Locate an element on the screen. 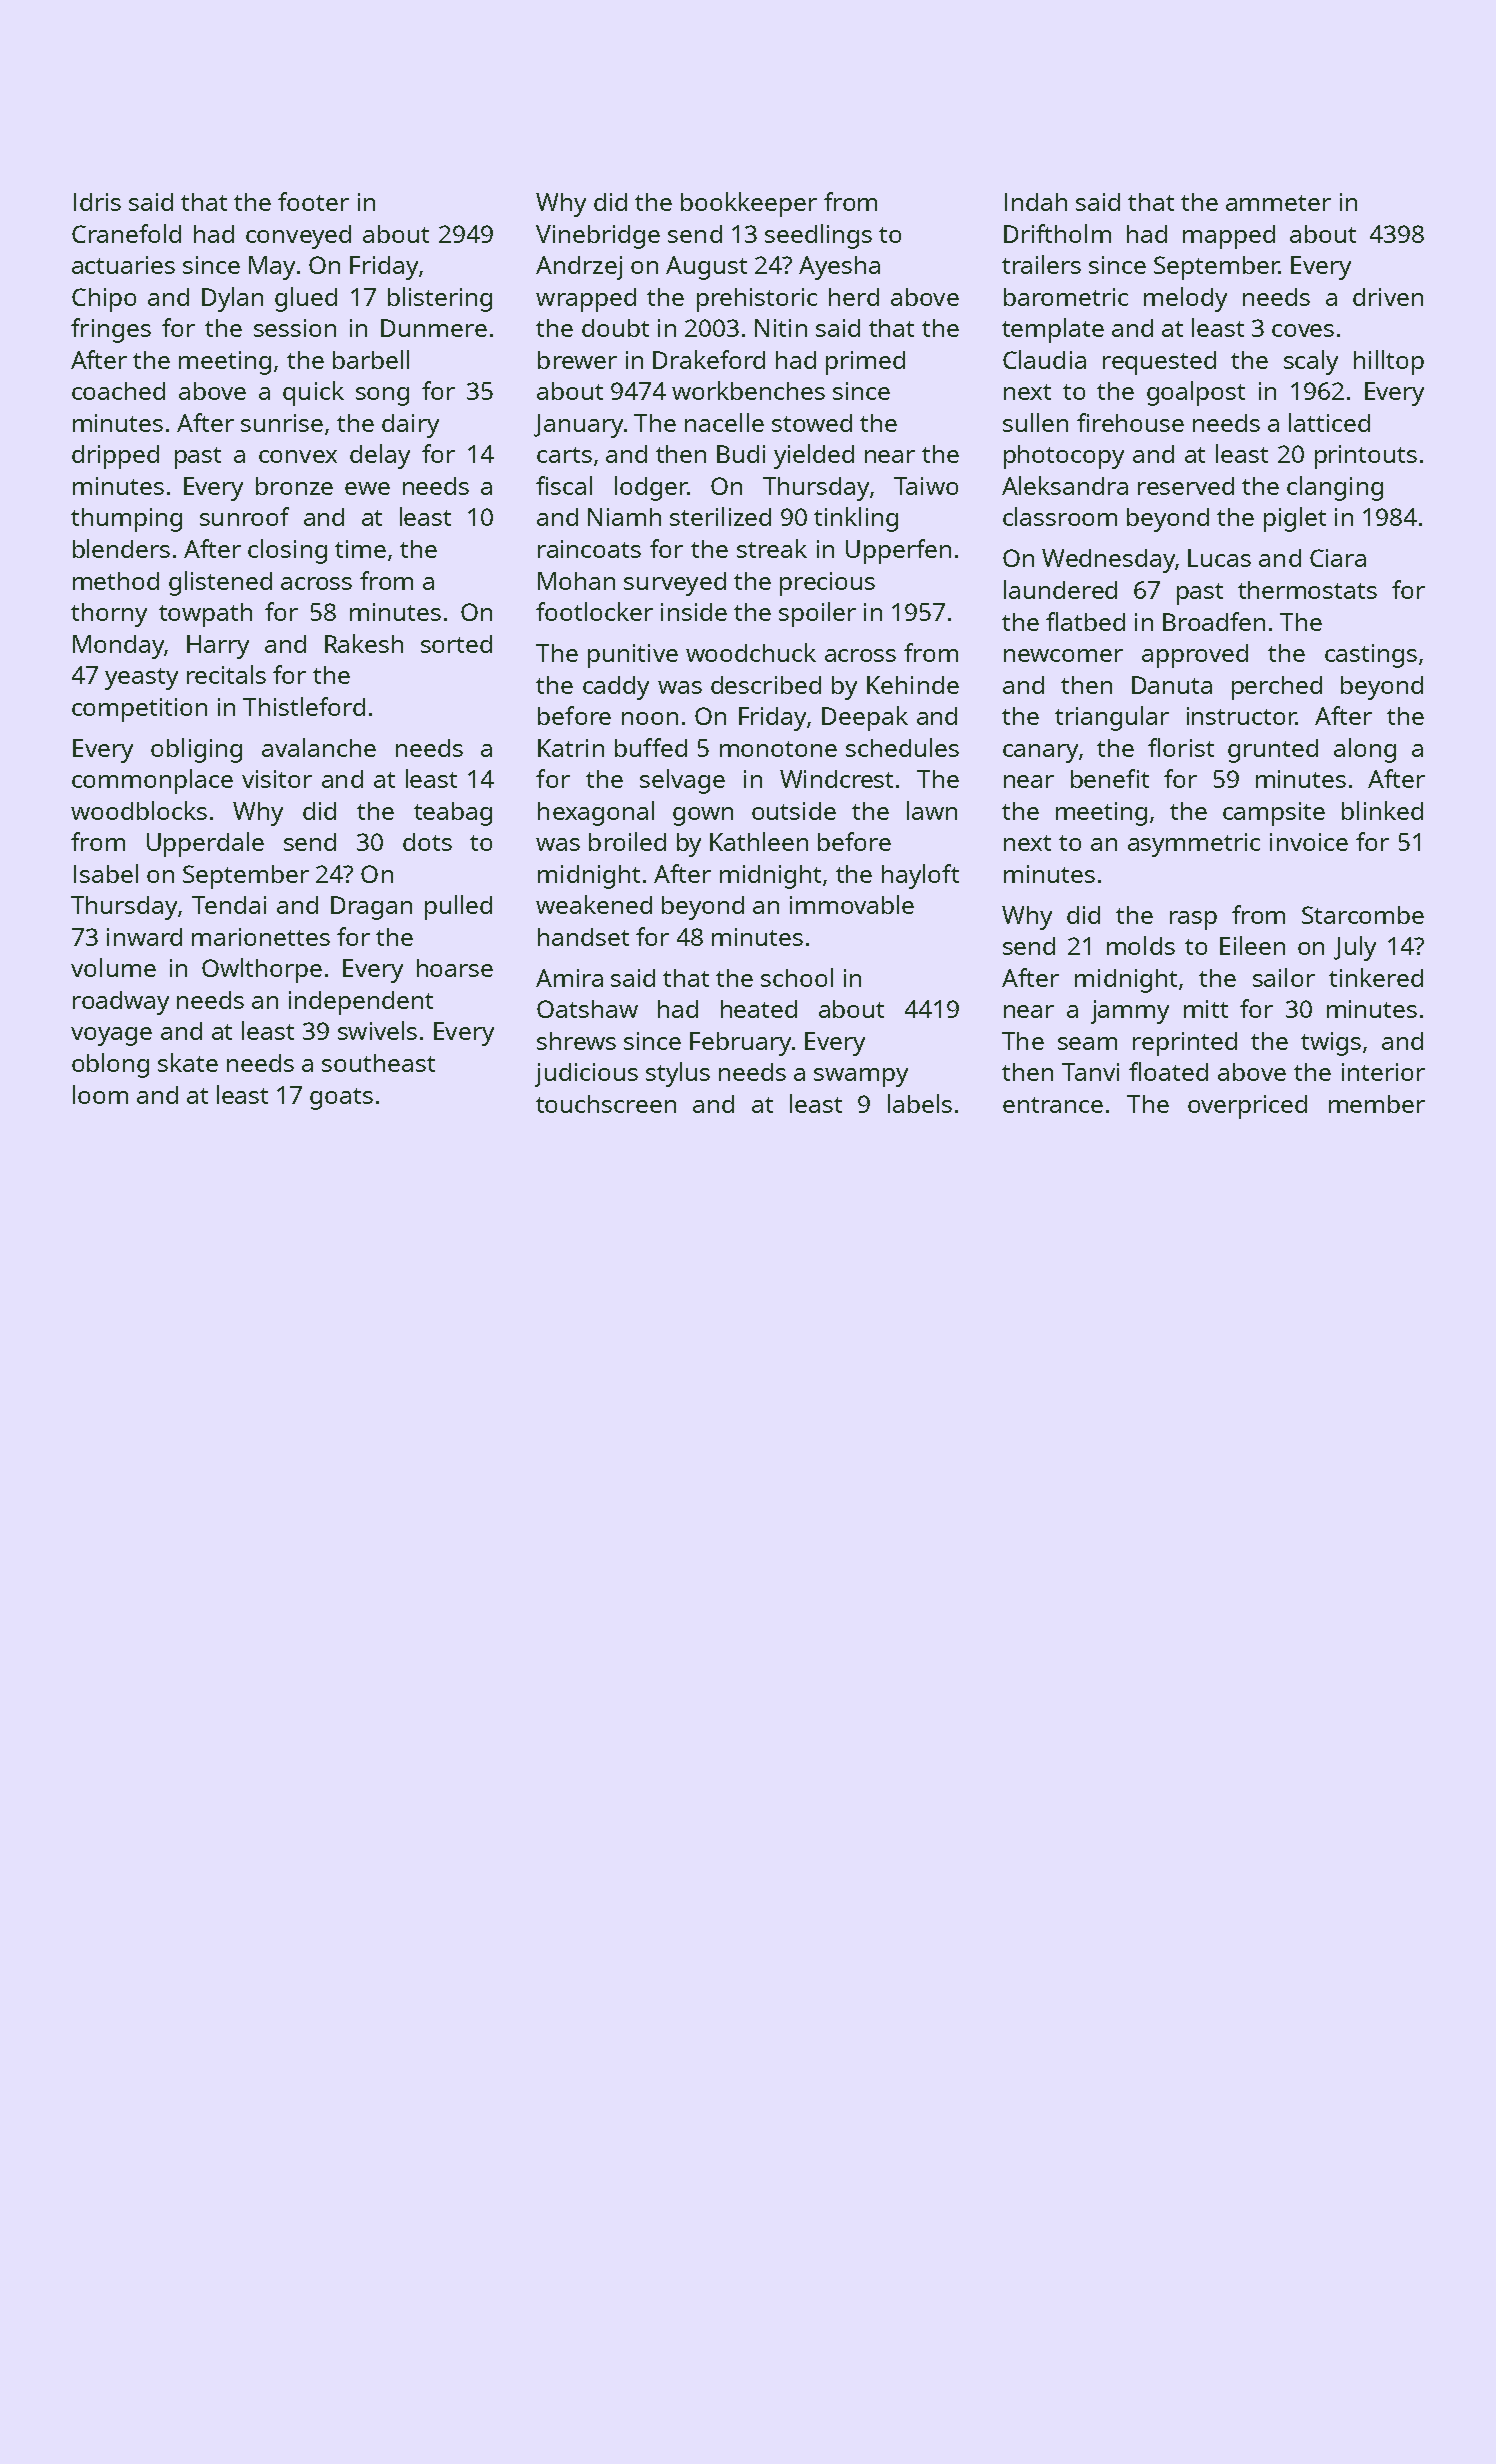  piglet is located at coordinates (1295, 519).
